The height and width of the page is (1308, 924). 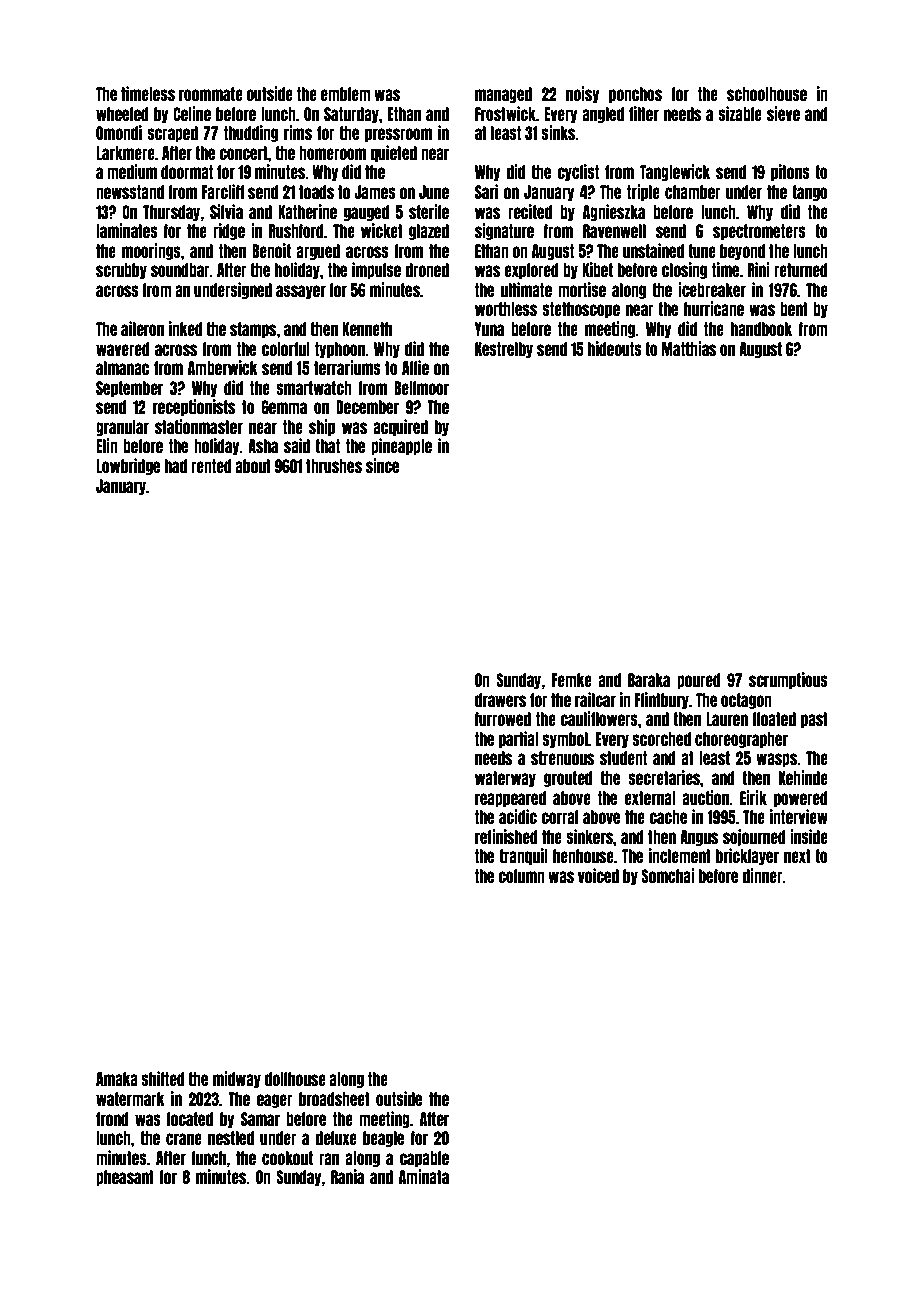 I want to click on handbook, so click(x=761, y=329).
